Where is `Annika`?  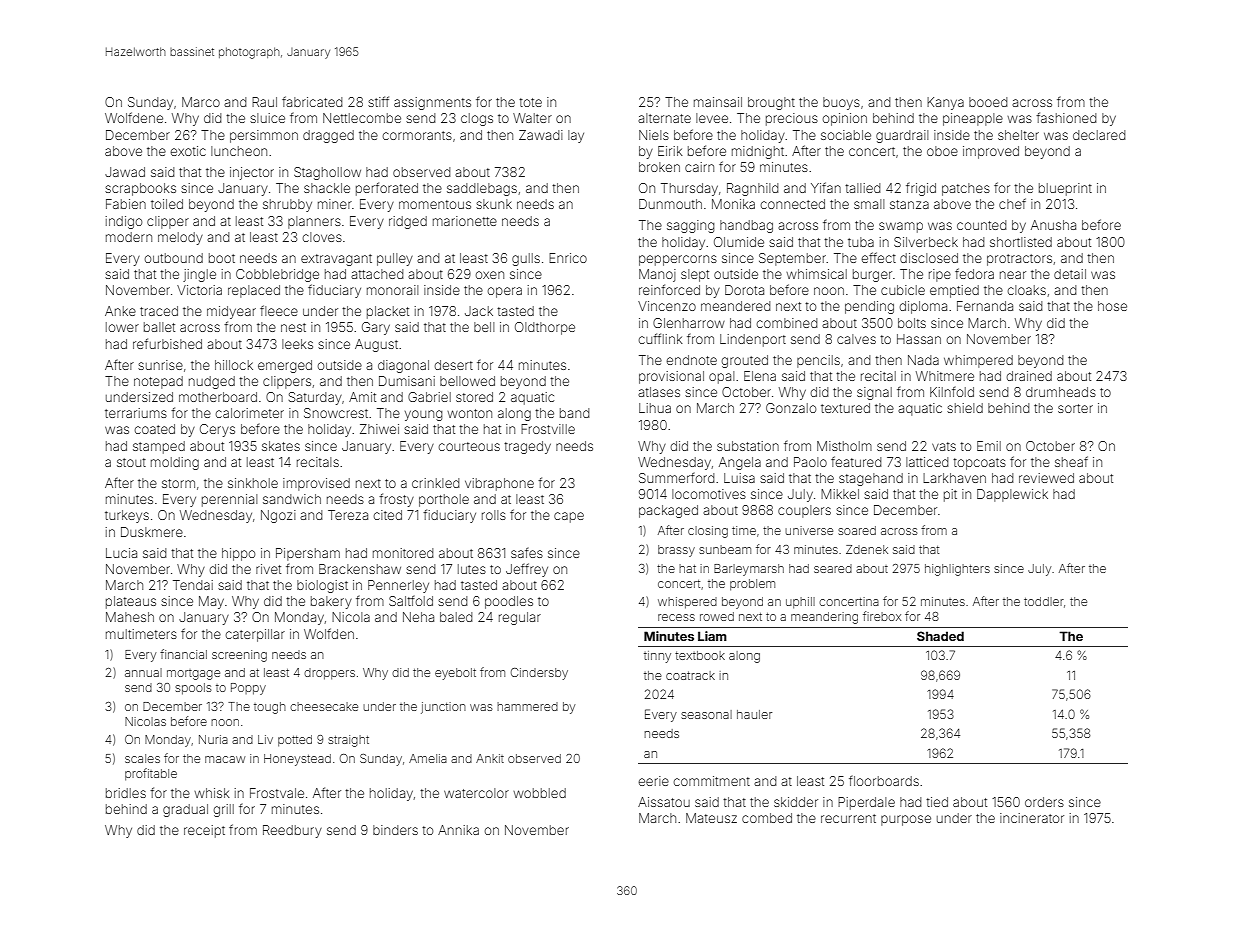 Annika is located at coordinates (458, 830).
